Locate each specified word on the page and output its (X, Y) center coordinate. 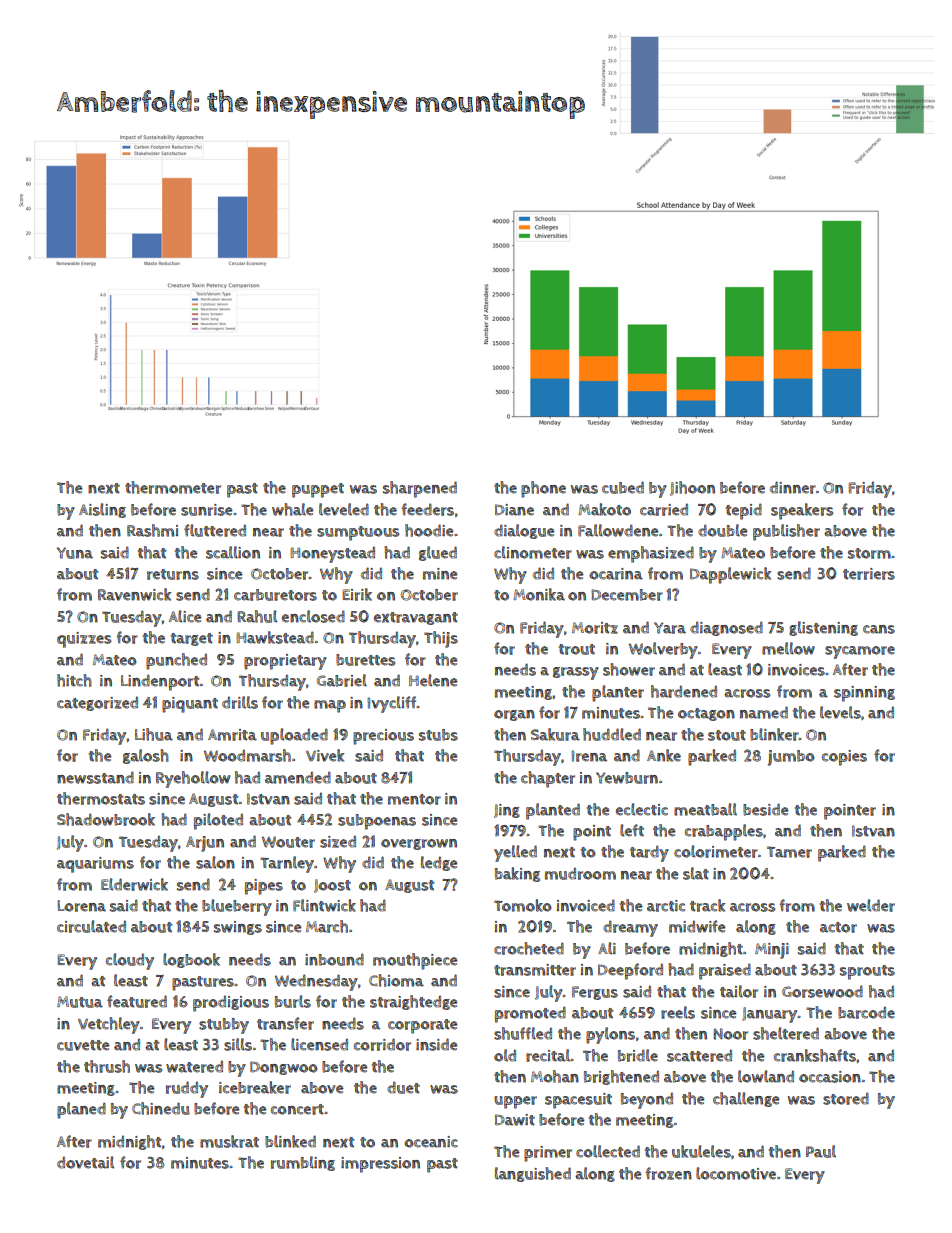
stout (727, 735)
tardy (649, 853)
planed (81, 1110)
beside (765, 809)
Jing (507, 811)
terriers (869, 574)
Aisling (102, 510)
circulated (91, 926)
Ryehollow (193, 779)
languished (533, 1174)
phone (543, 489)
